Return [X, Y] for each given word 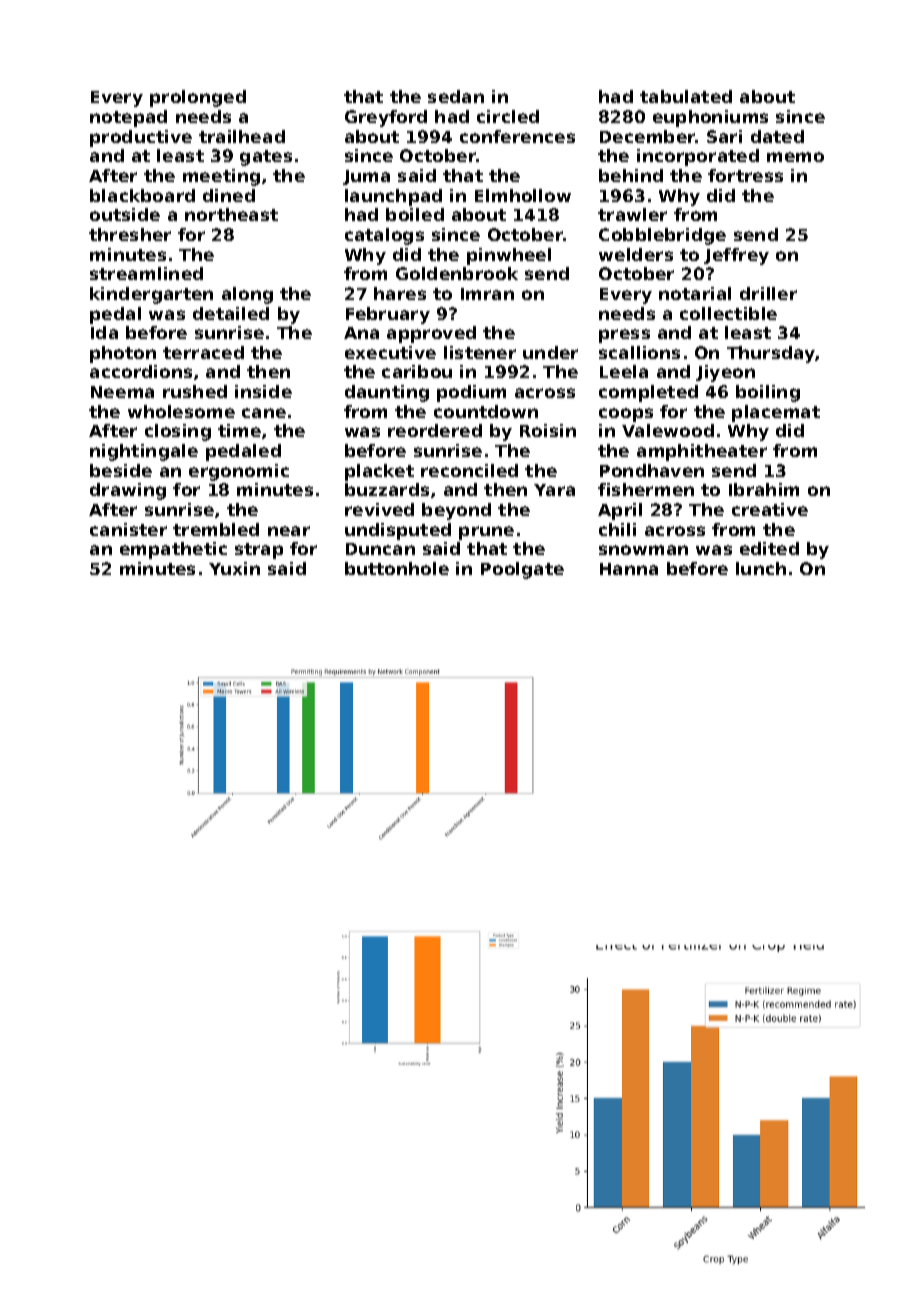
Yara [554, 490]
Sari [724, 136]
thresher [130, 234]
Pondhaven [652, 470]
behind [631, 175]
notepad [128, 118]
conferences [517, 136]
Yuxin [234, 568]
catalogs [384, 236]
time [239, 430]
